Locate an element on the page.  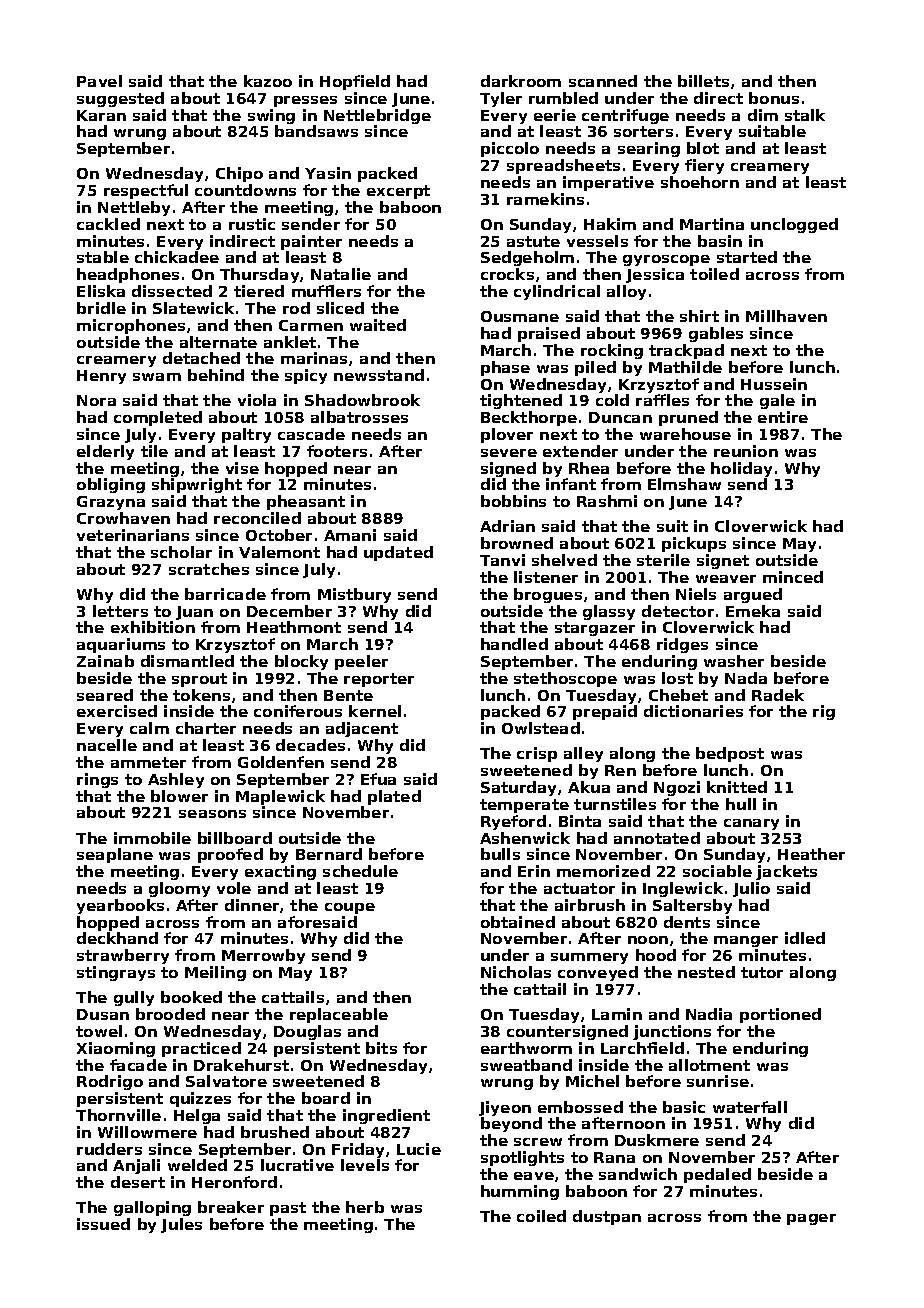
Nicholas is located at coordinates (516, 972).
